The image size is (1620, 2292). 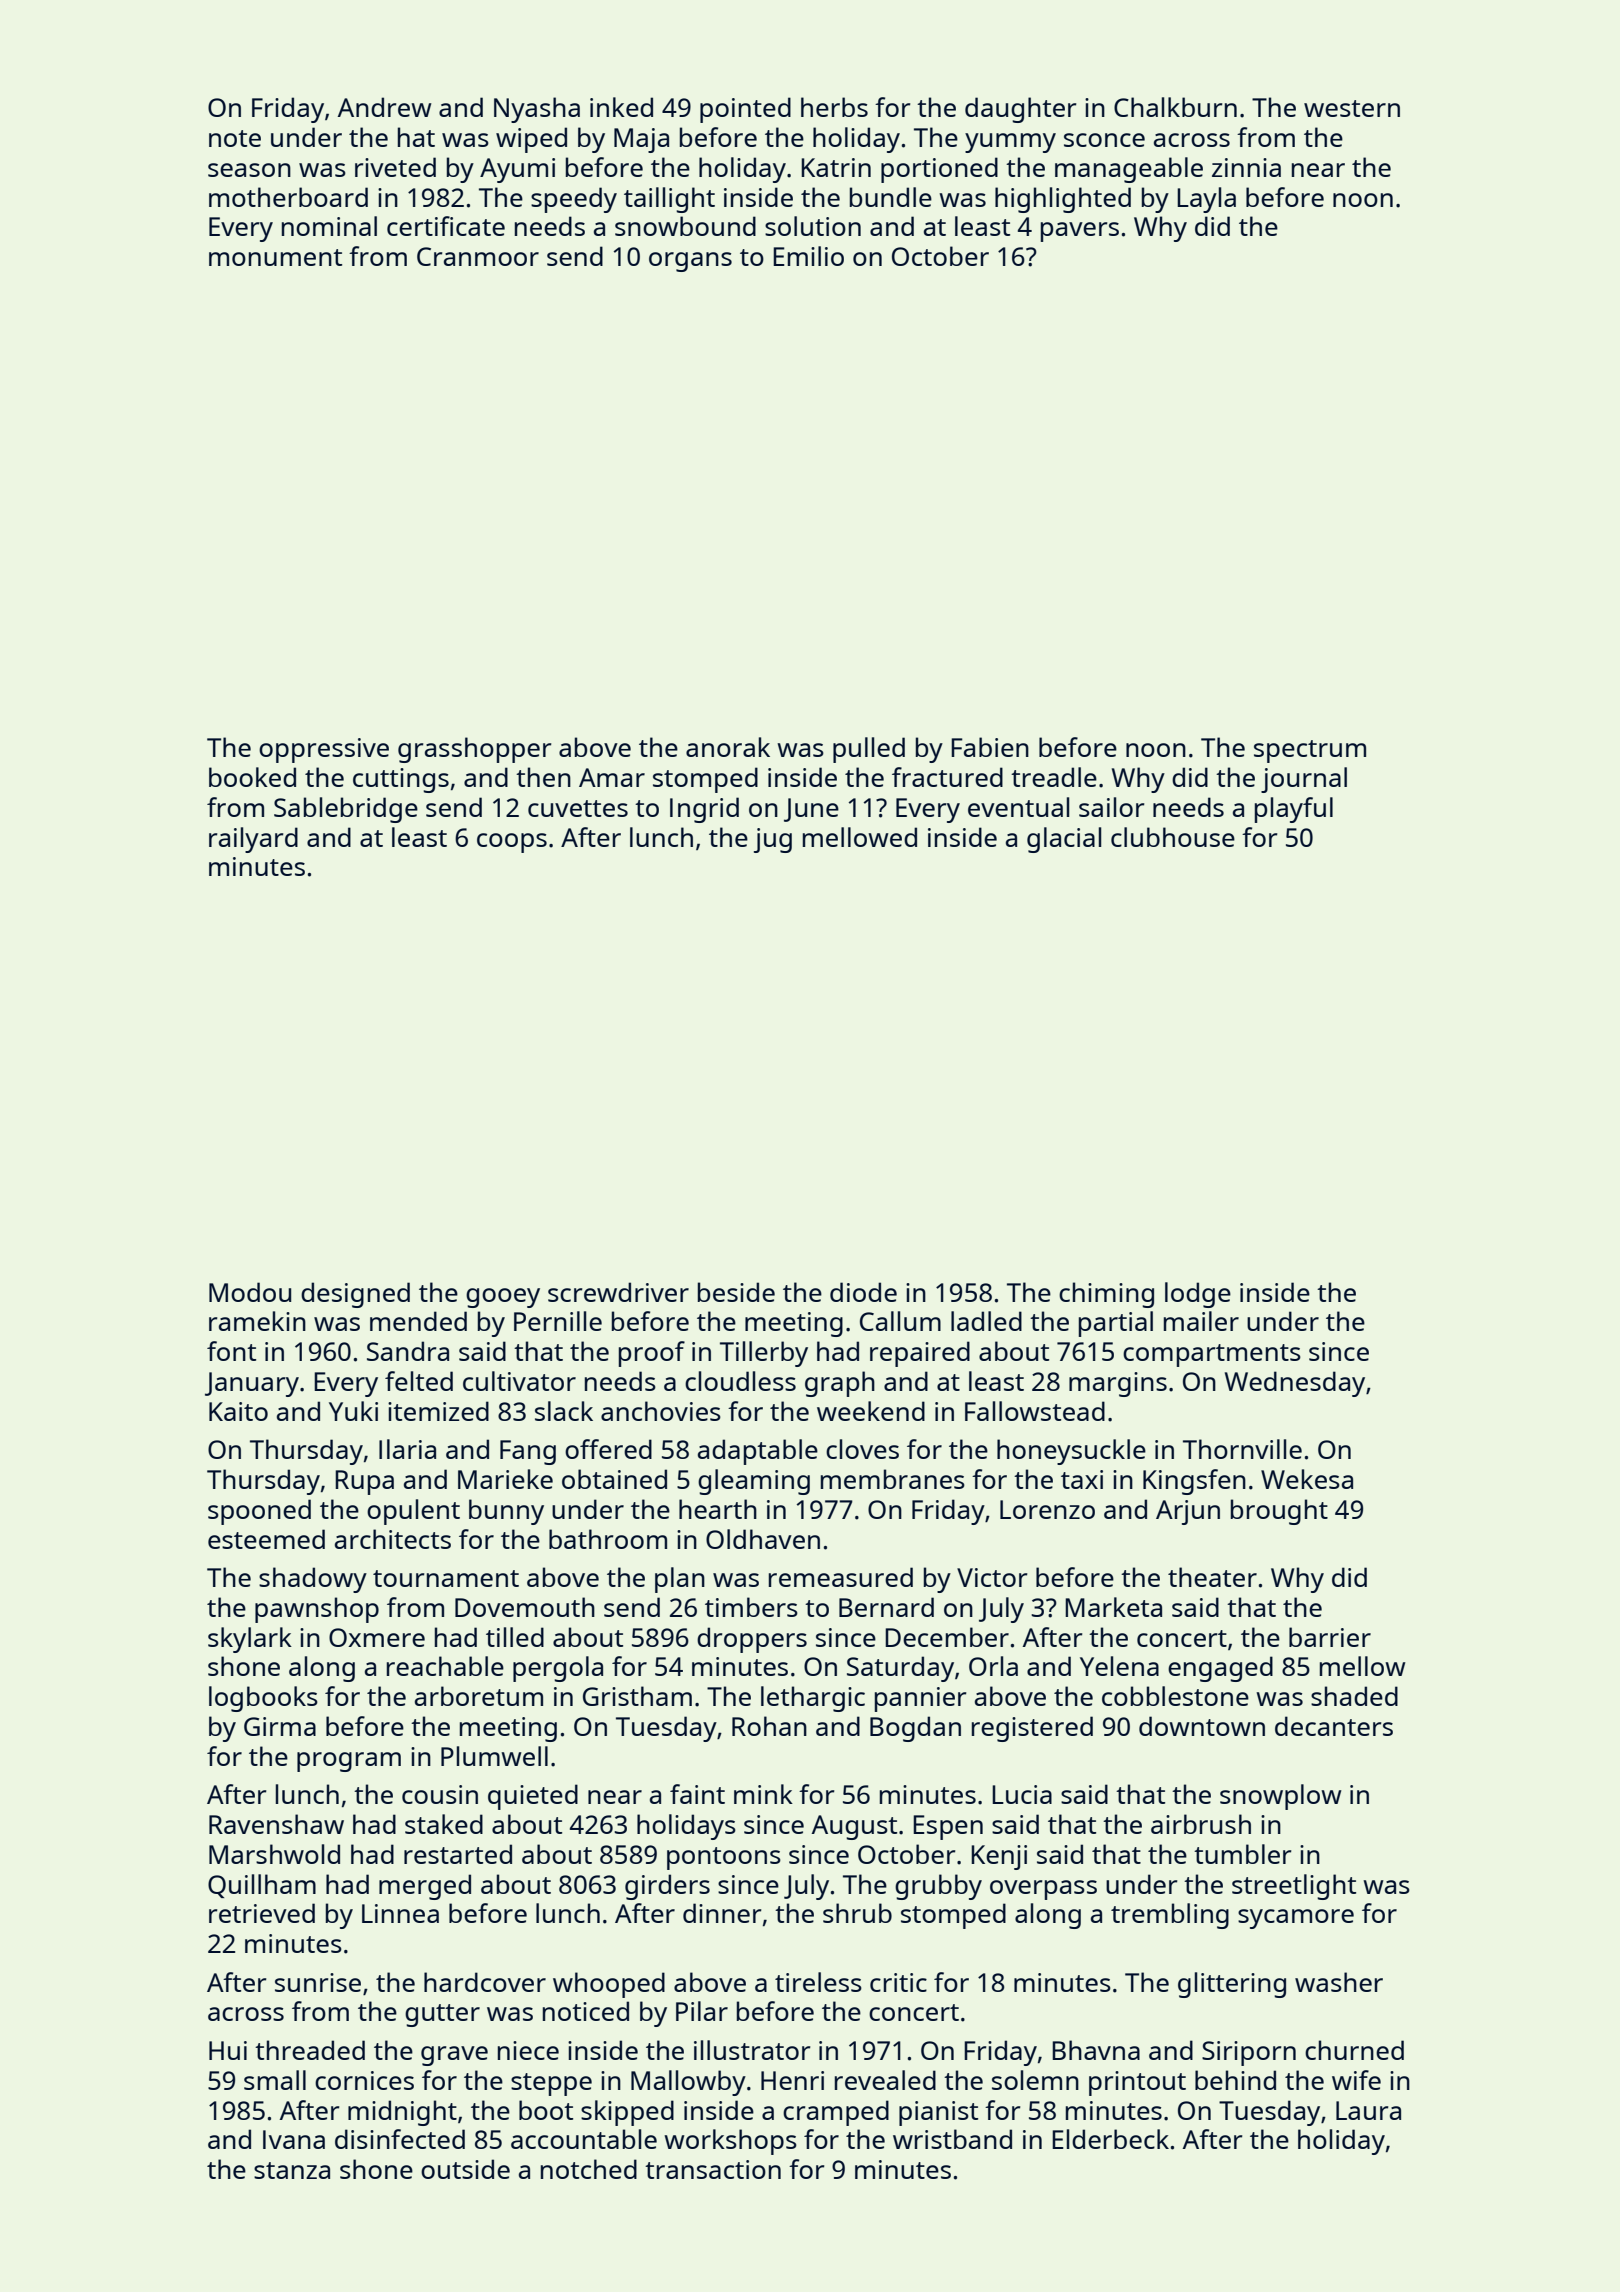 What do you see at coordinates (1104, 140) in the screenshot?
I see `sconce` at bounding box center [1104, 140].
